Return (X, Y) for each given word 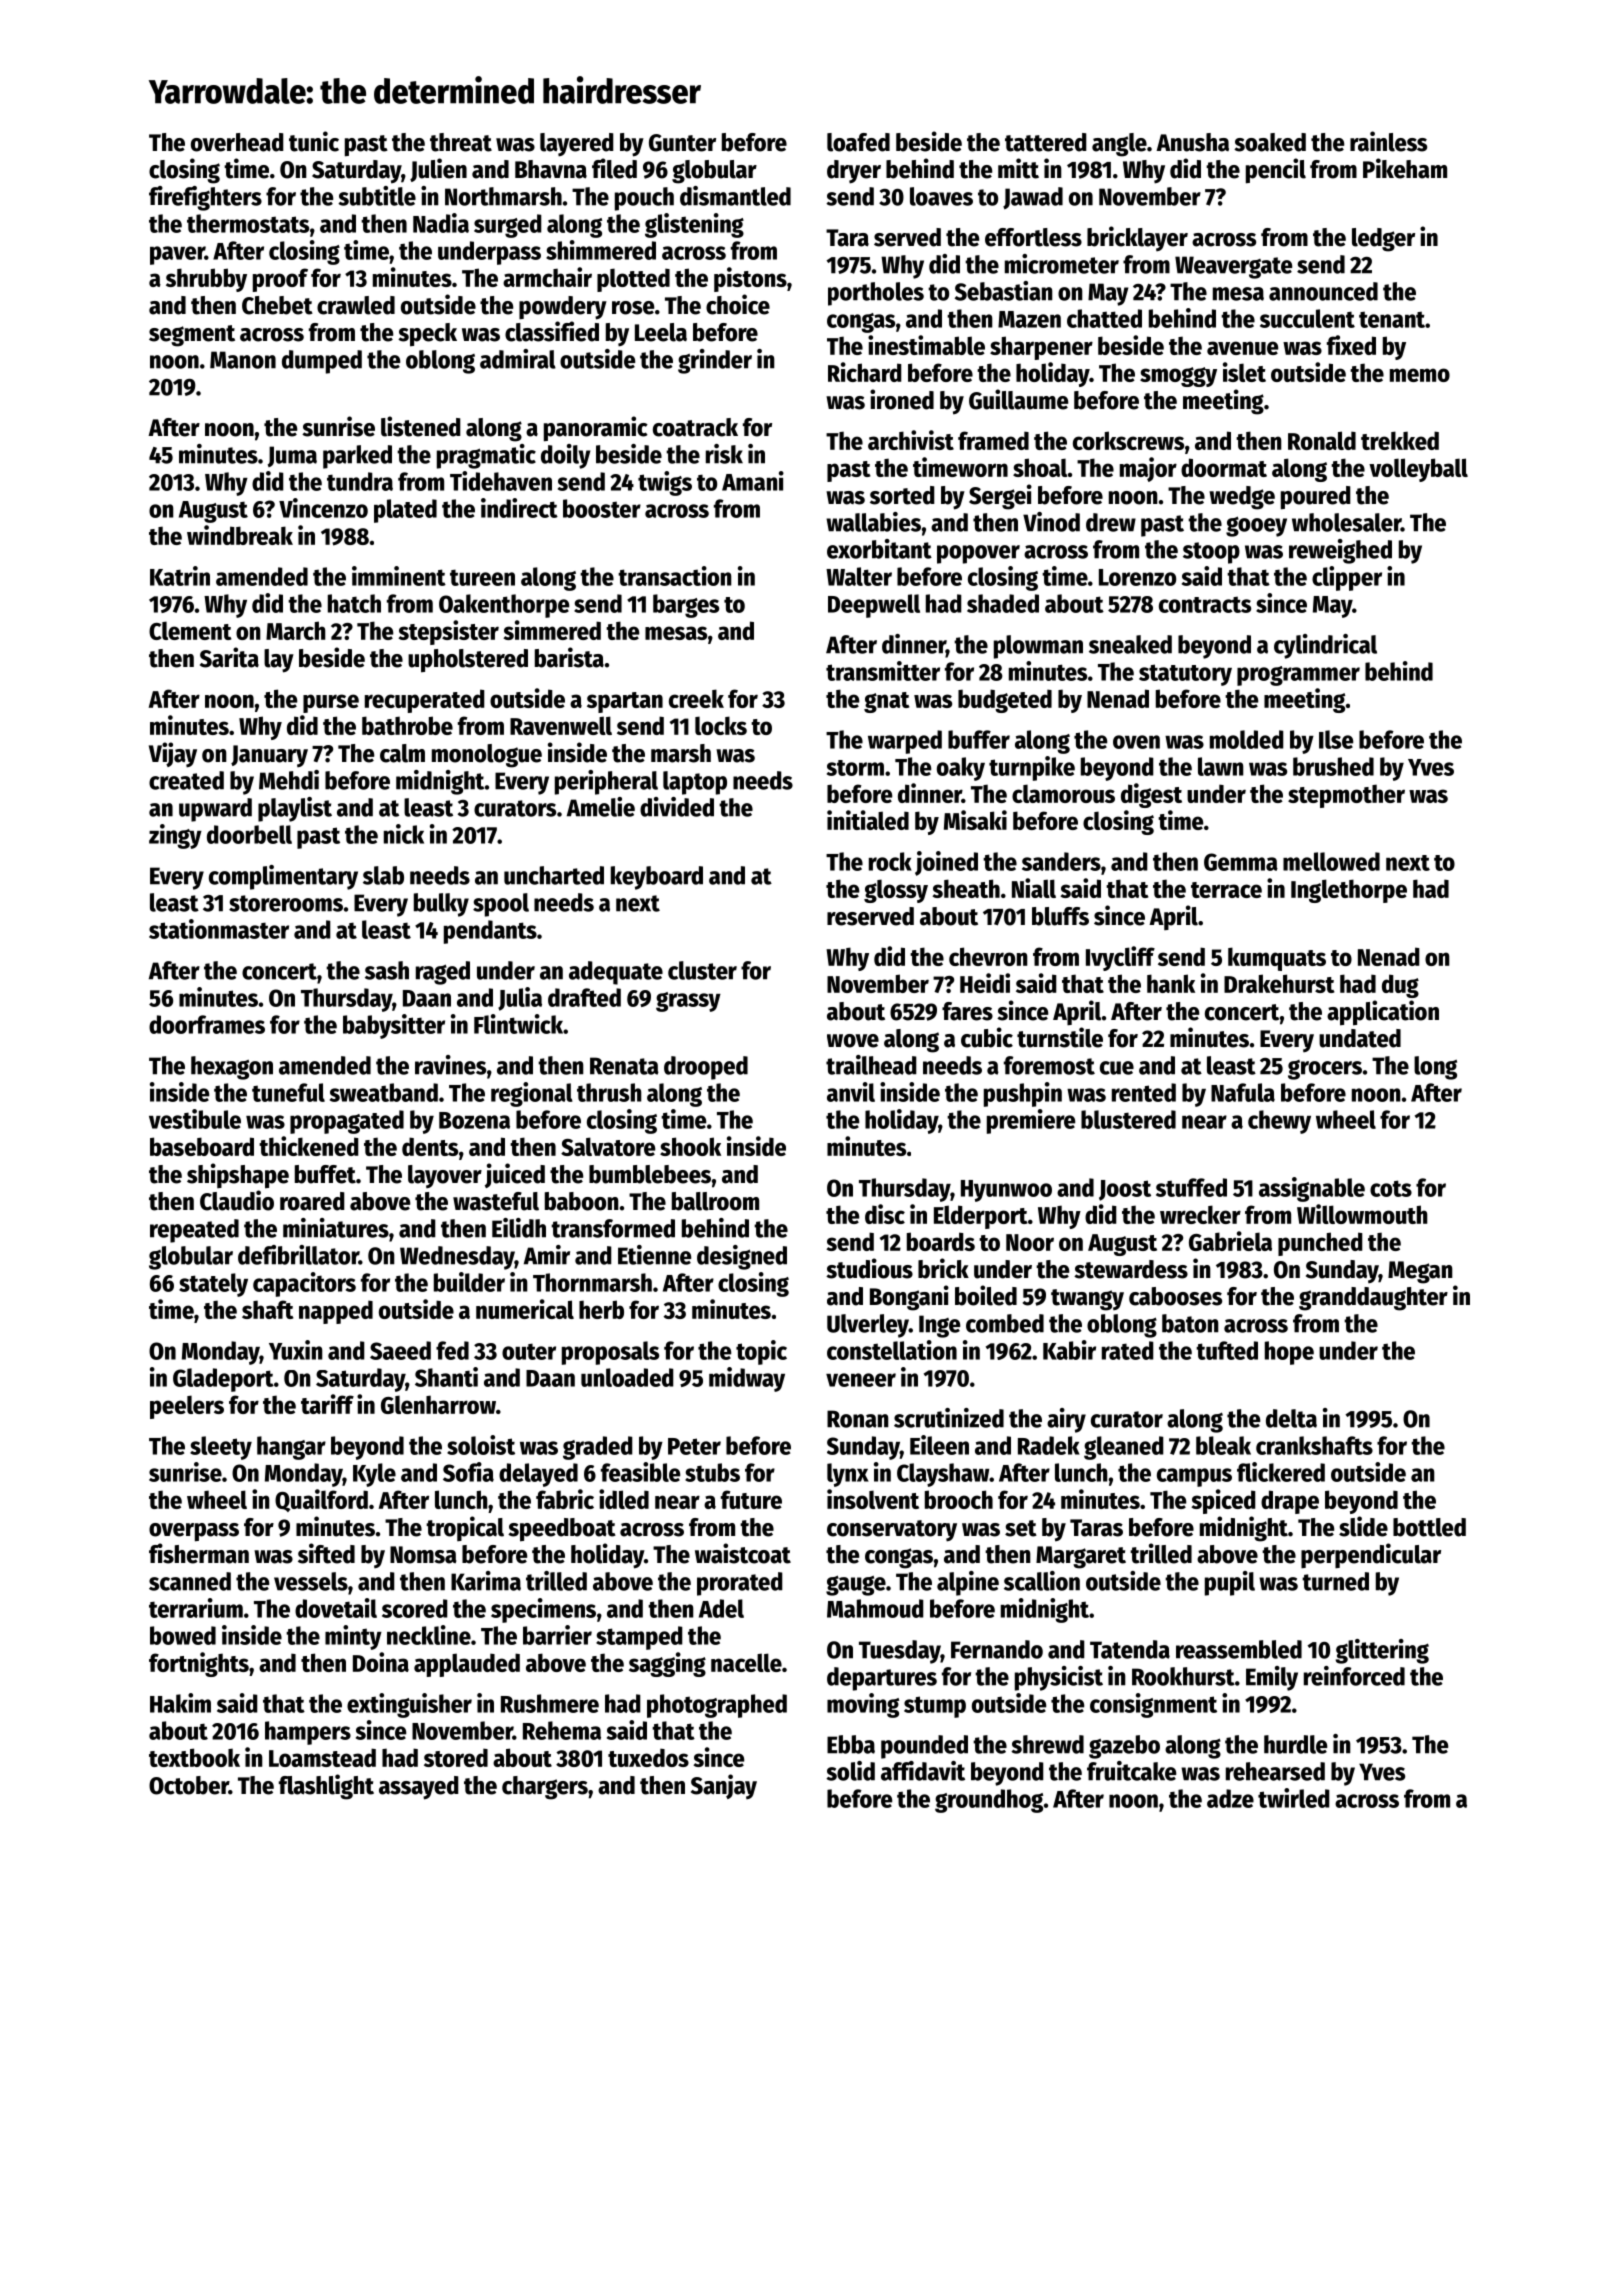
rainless (1388, 141)
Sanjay (724, 1786)
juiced (515, 1175)
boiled (986, 1295)
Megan (1420, 1272)
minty (353, 1637)
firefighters (205, 198)
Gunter (682, 143)
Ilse (1336, 739)
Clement (190, 630)
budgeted (1005, 701)
